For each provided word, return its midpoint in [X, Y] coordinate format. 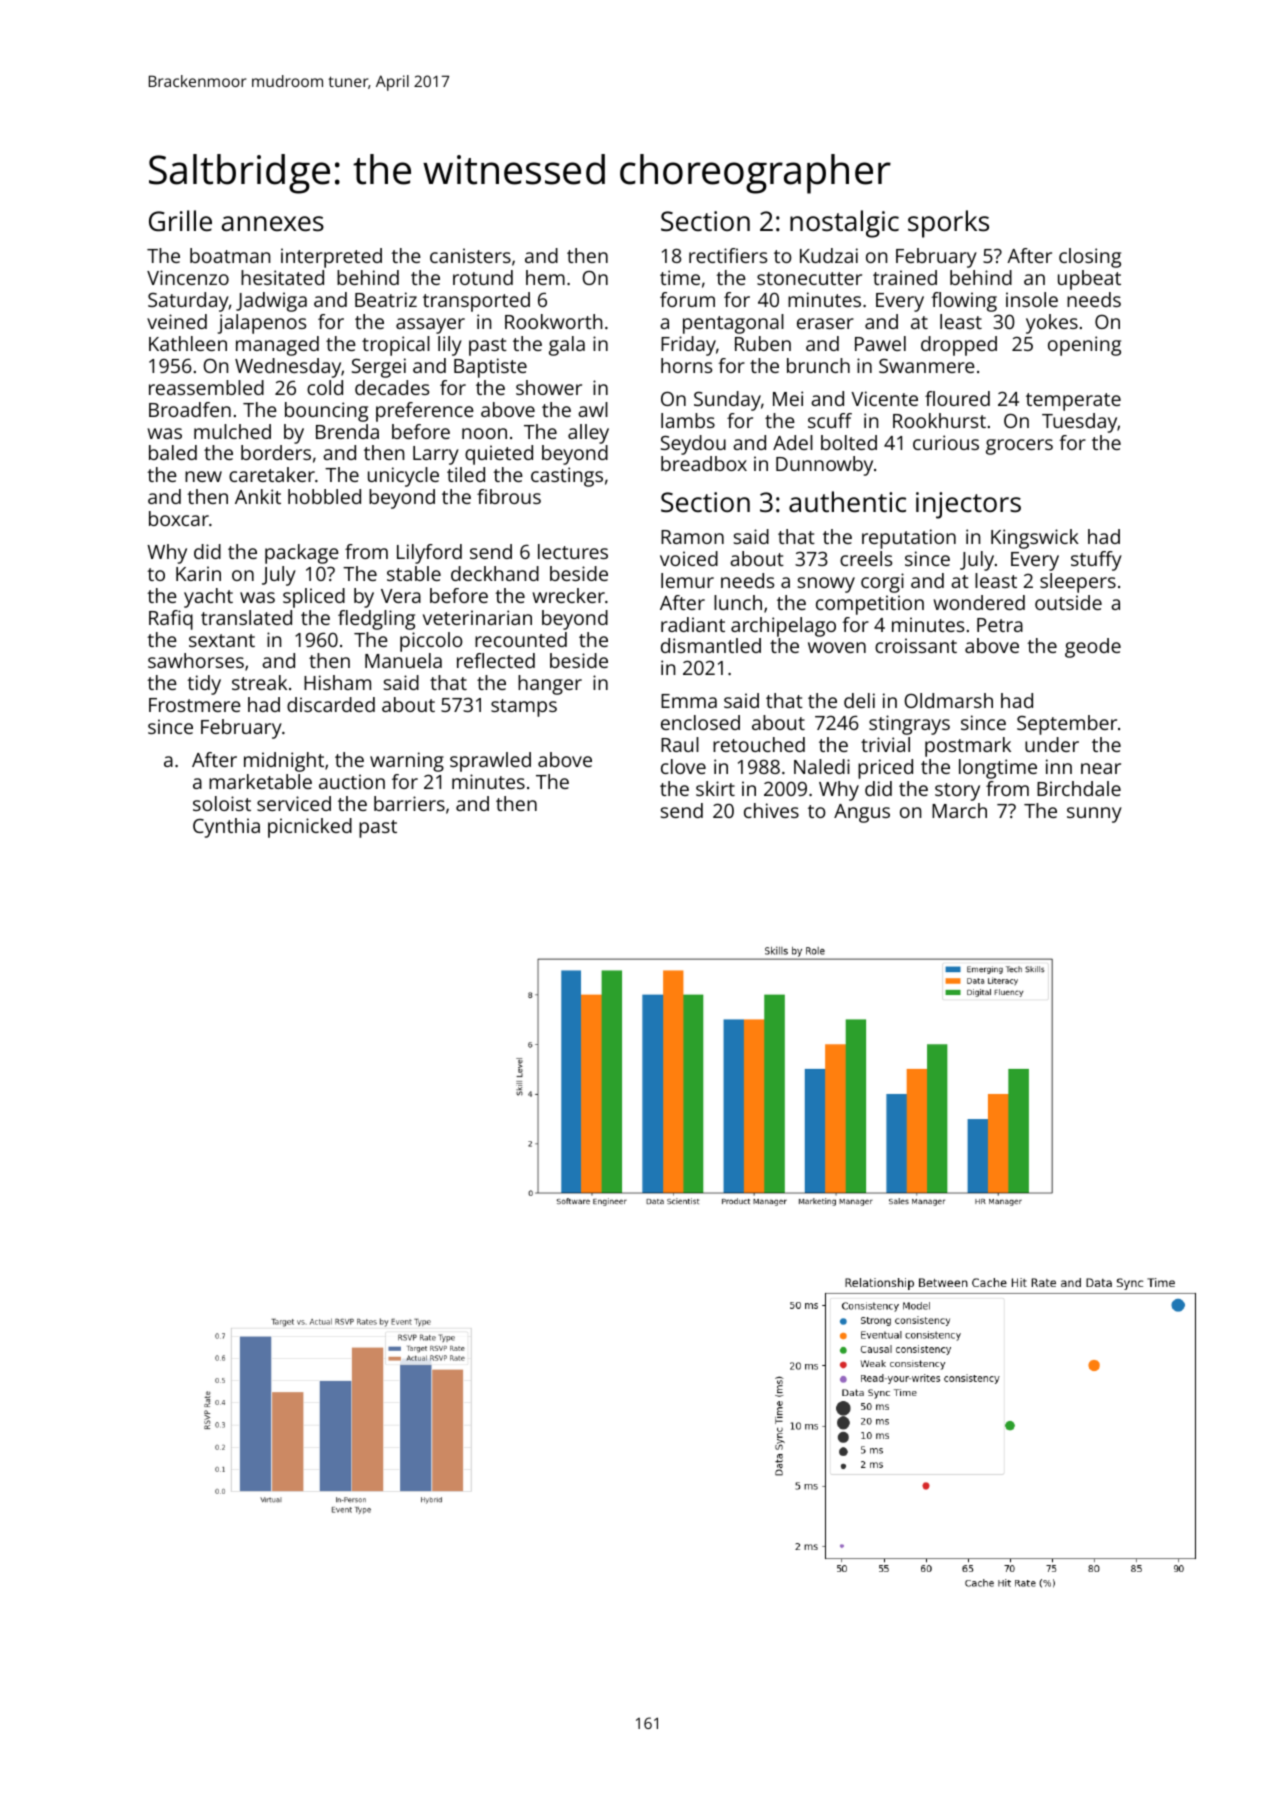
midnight [284, 762]
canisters [470, 255]
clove [683, 766]
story [957, 792]
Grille [180, 221]
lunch [738, 602]
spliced [314, 598]
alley [588, 434]
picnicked [310, 828]
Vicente [884, 398]
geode [1093, 648]
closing [1090, 258]
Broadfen [190, 409]
